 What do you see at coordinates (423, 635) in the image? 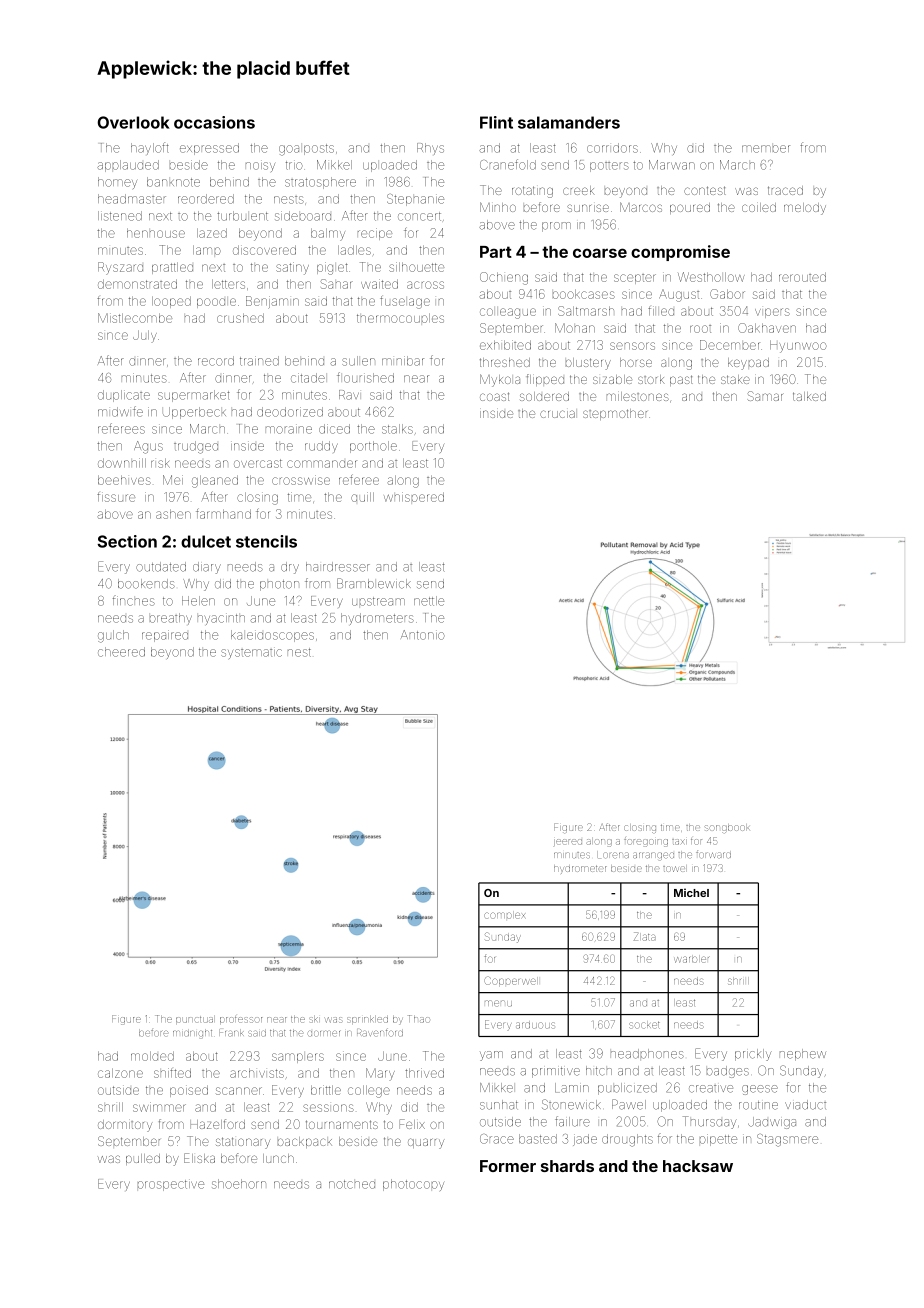
I see `Antonio` at bounding box center [423, 635].
